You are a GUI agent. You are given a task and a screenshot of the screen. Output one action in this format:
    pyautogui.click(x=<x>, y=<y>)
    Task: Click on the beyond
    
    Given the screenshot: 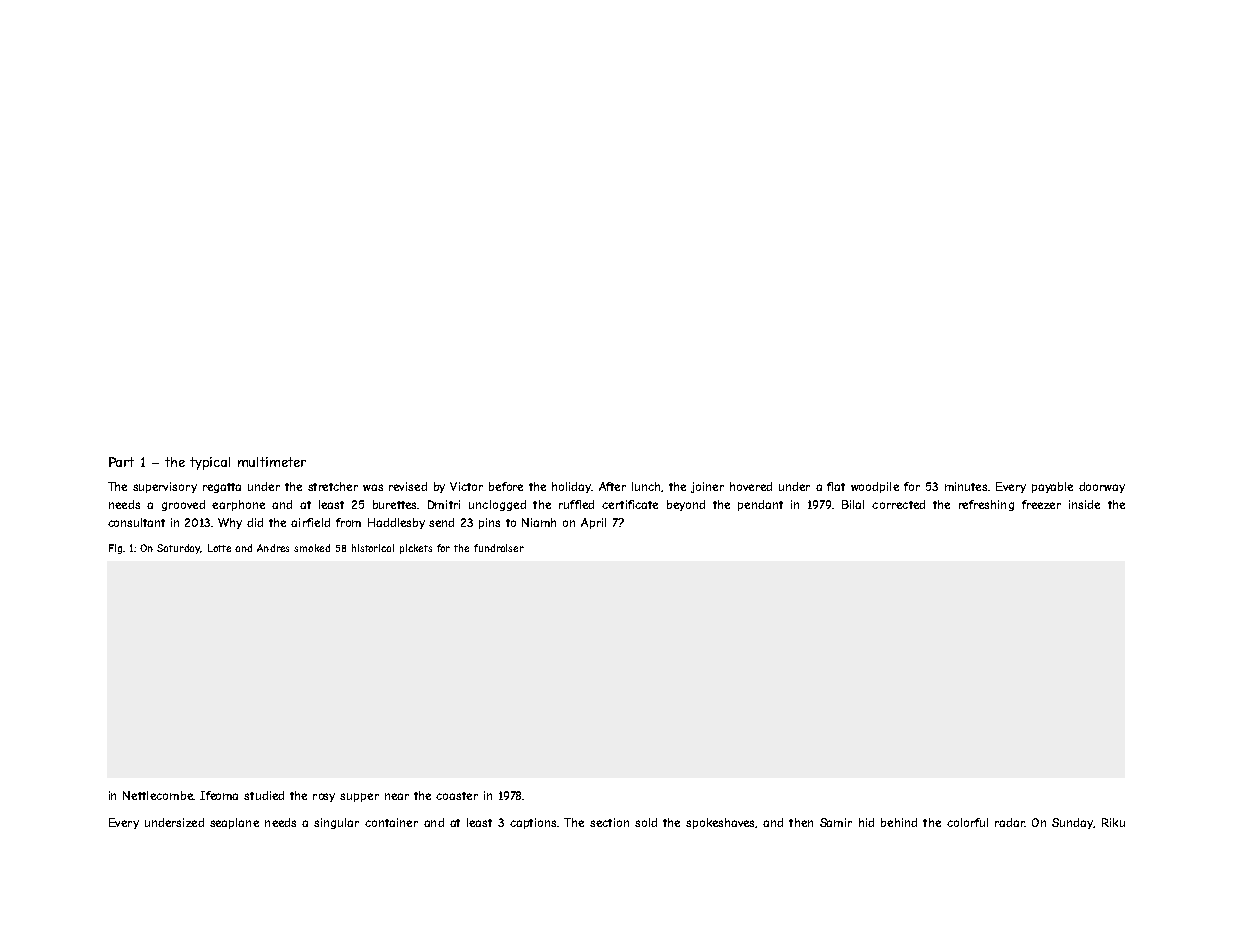 What is the action you would take?
    pyautogui.click(x=686, y=505)
